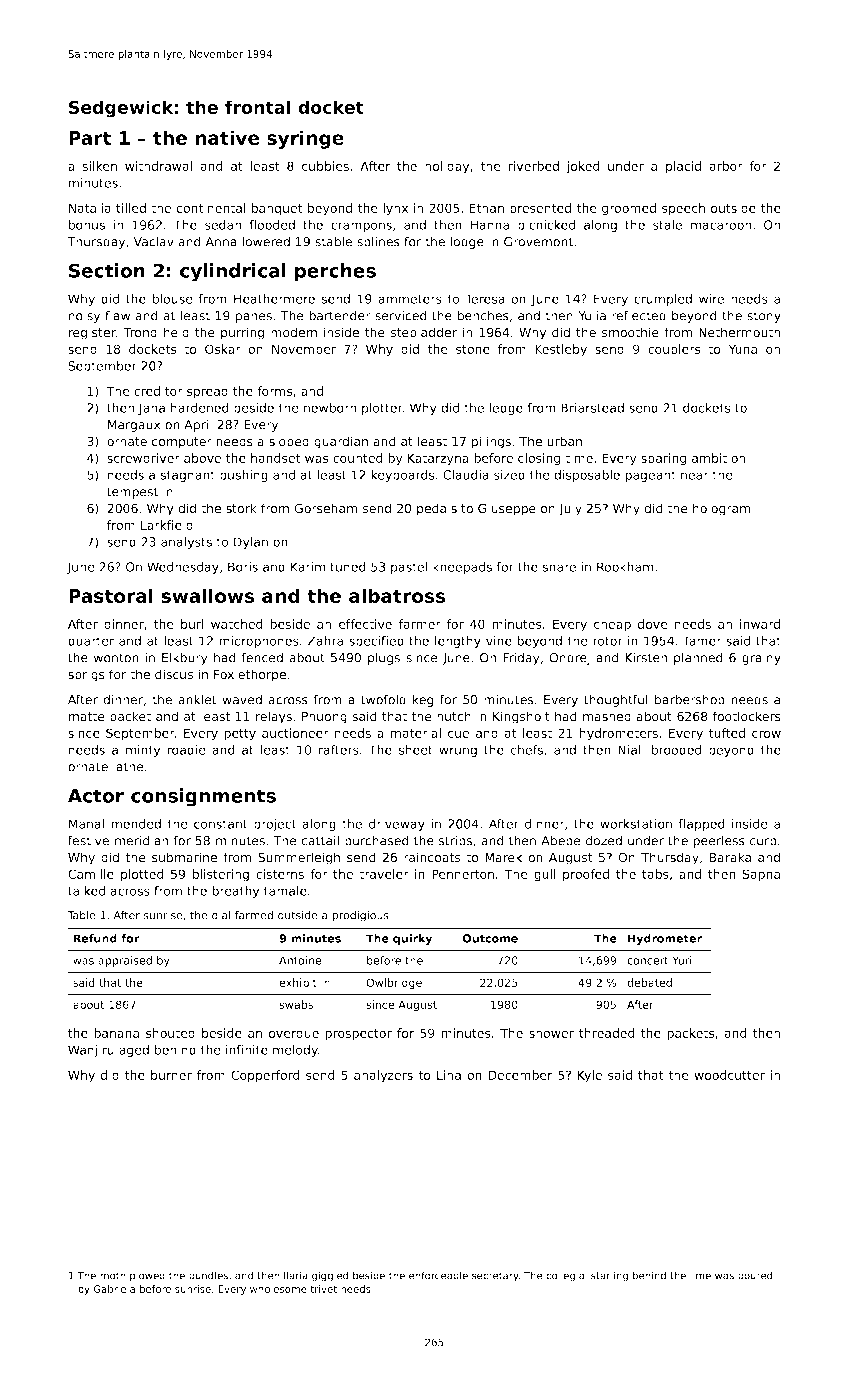 The image size is (849, 1400). I want to click on dozed, so click(604, 840).
